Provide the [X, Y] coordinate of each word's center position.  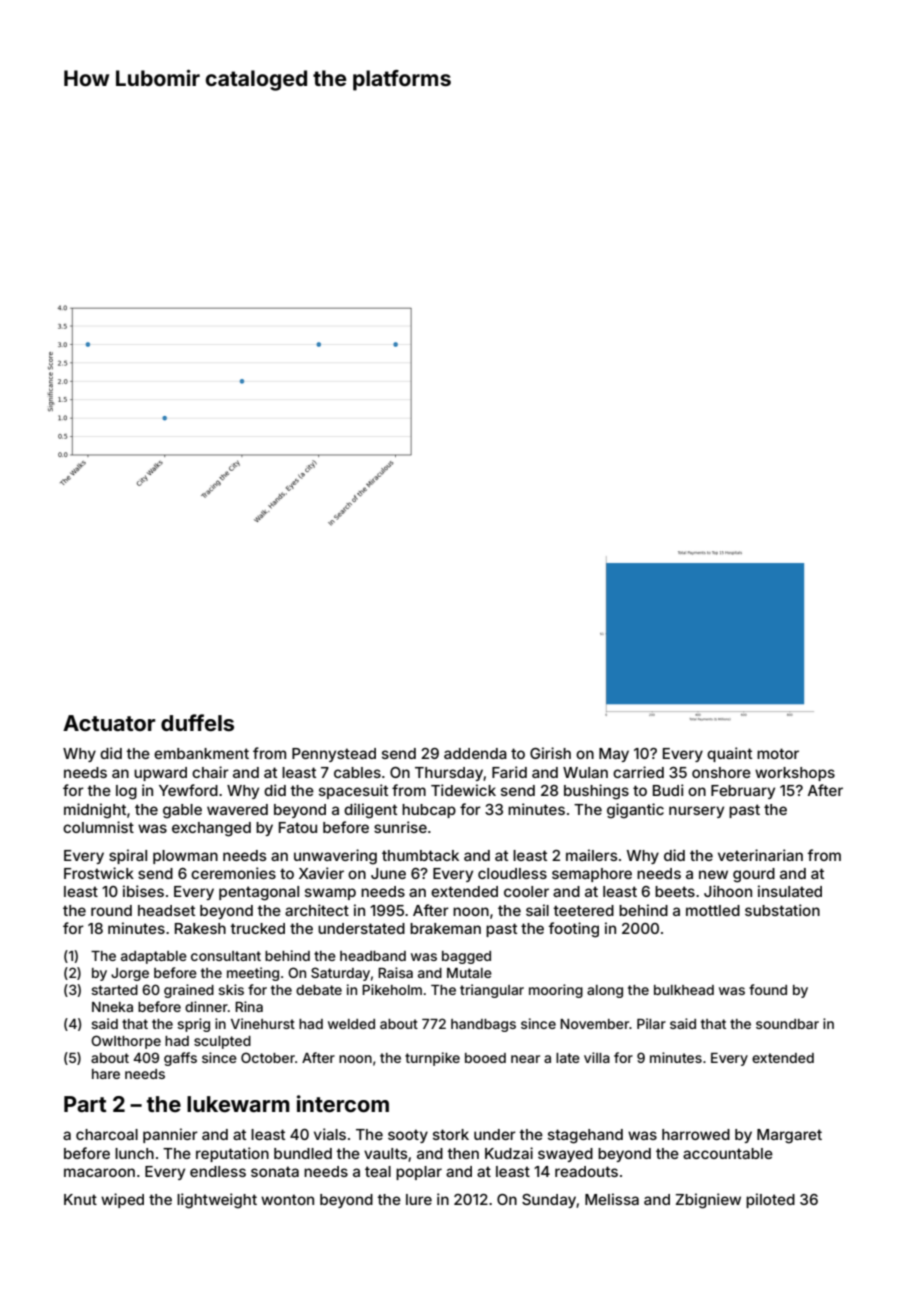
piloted [770, 1200]
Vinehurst [263, 1023]
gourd [754, 875]
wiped [122, 1200]
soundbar [787, 1024]
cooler [526, 891]
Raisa [395, 972]
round [111, 910]
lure [419, 1199]
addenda [475, 753]
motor [778, 753]
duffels [197, 722]
